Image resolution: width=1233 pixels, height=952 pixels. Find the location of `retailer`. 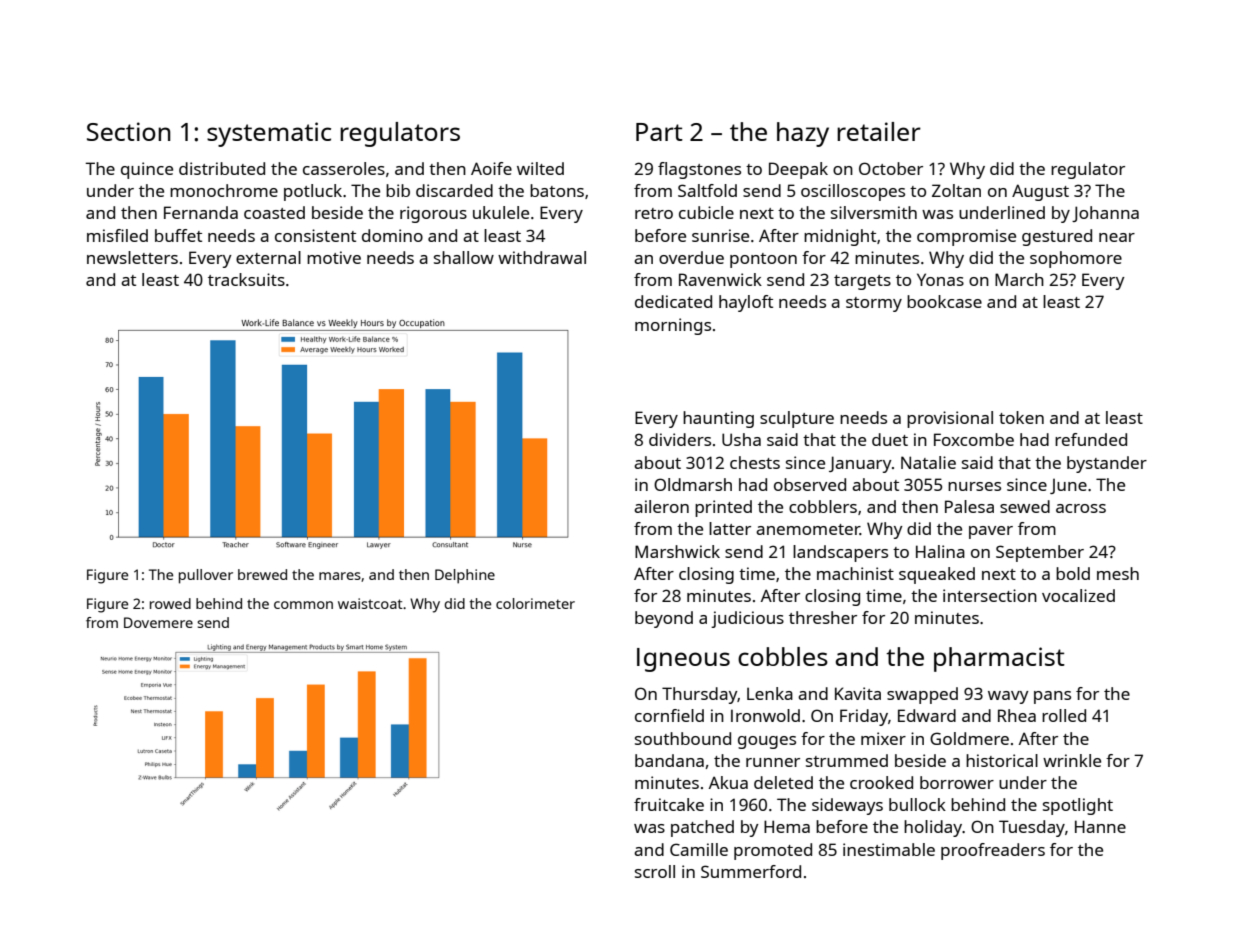

retailer is located at coordinates (879, 131).
